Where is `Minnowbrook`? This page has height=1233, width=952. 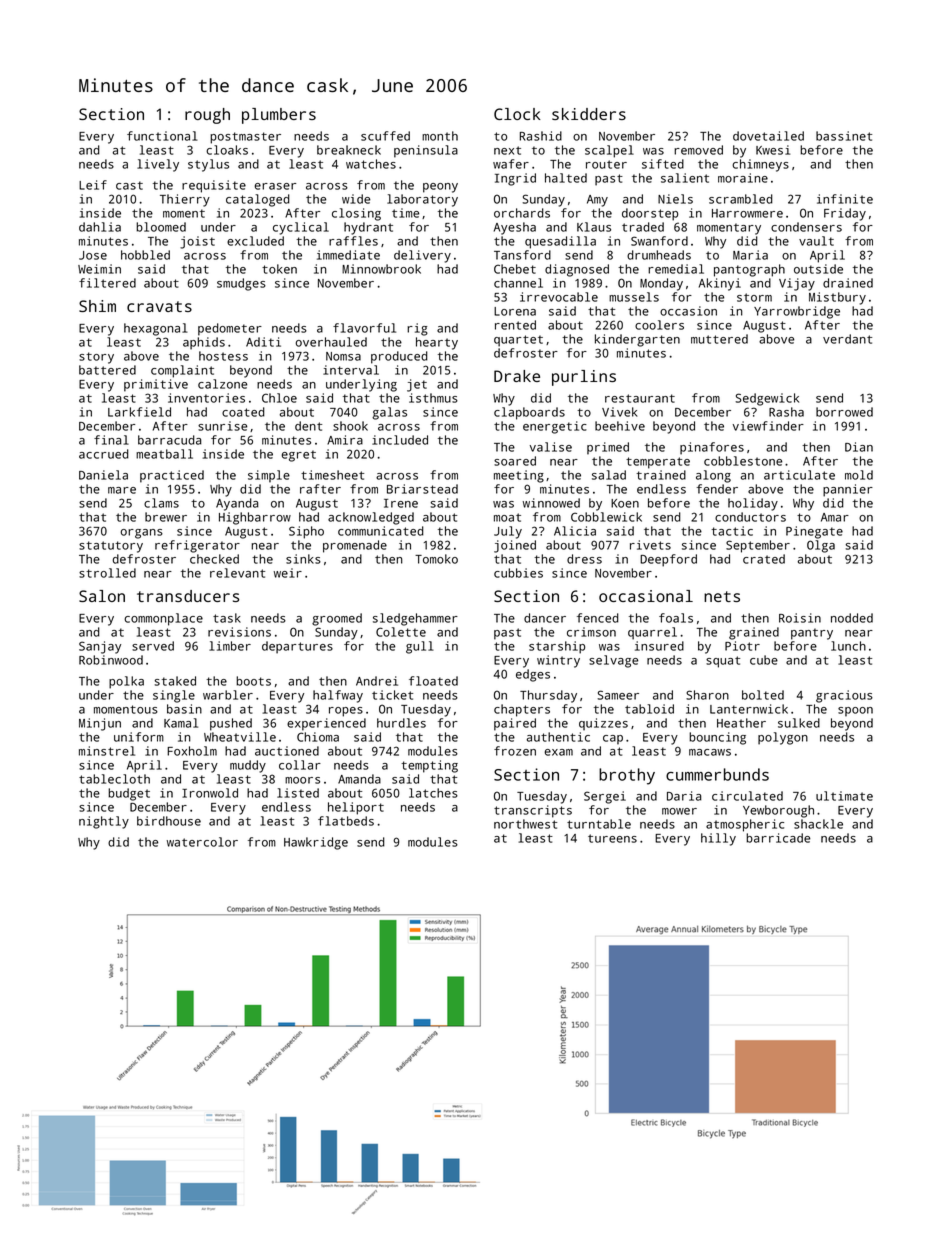
Minnowbrook is located at coordinates (381, 269).
